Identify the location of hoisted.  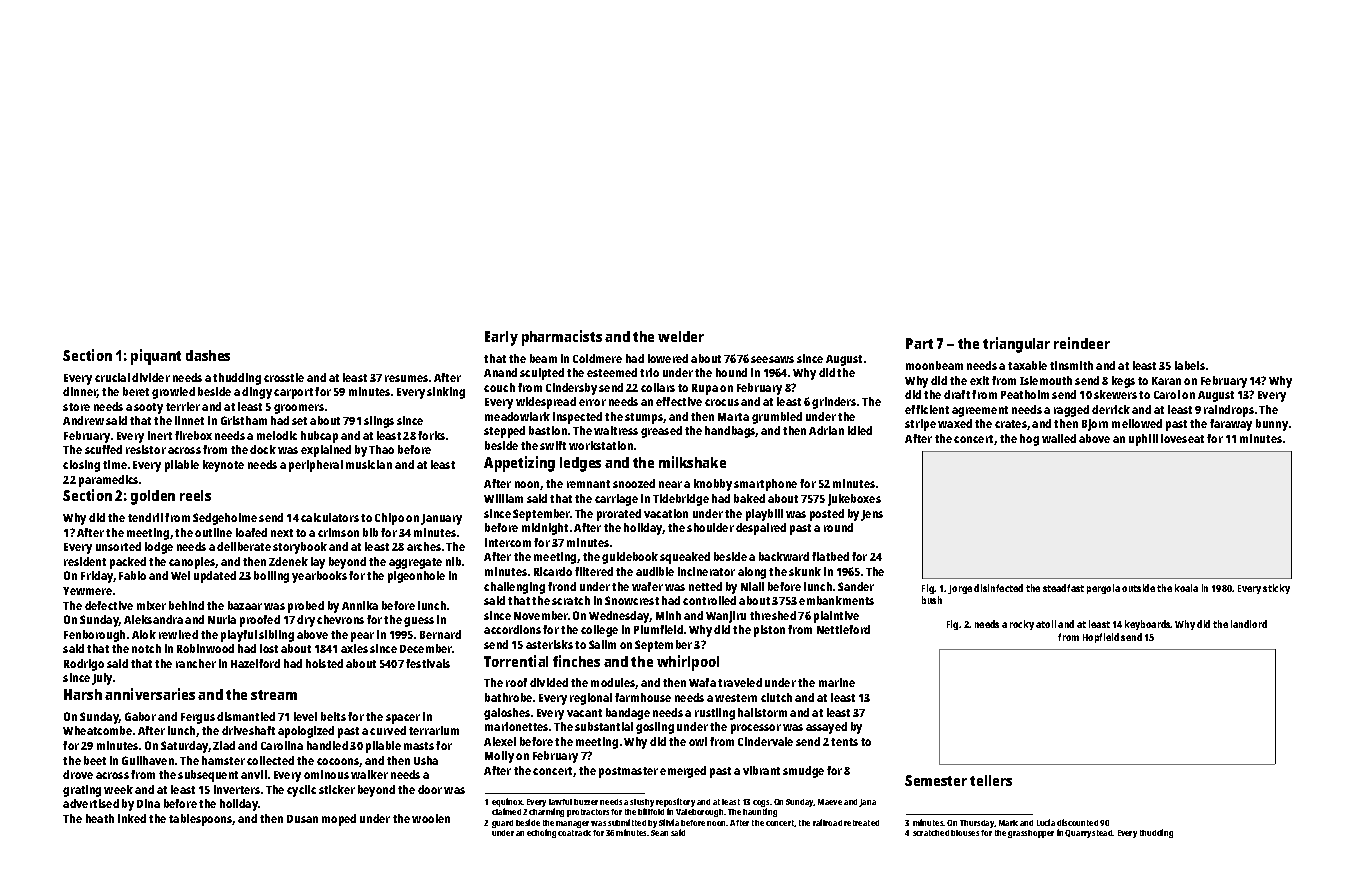
(324, 663).
